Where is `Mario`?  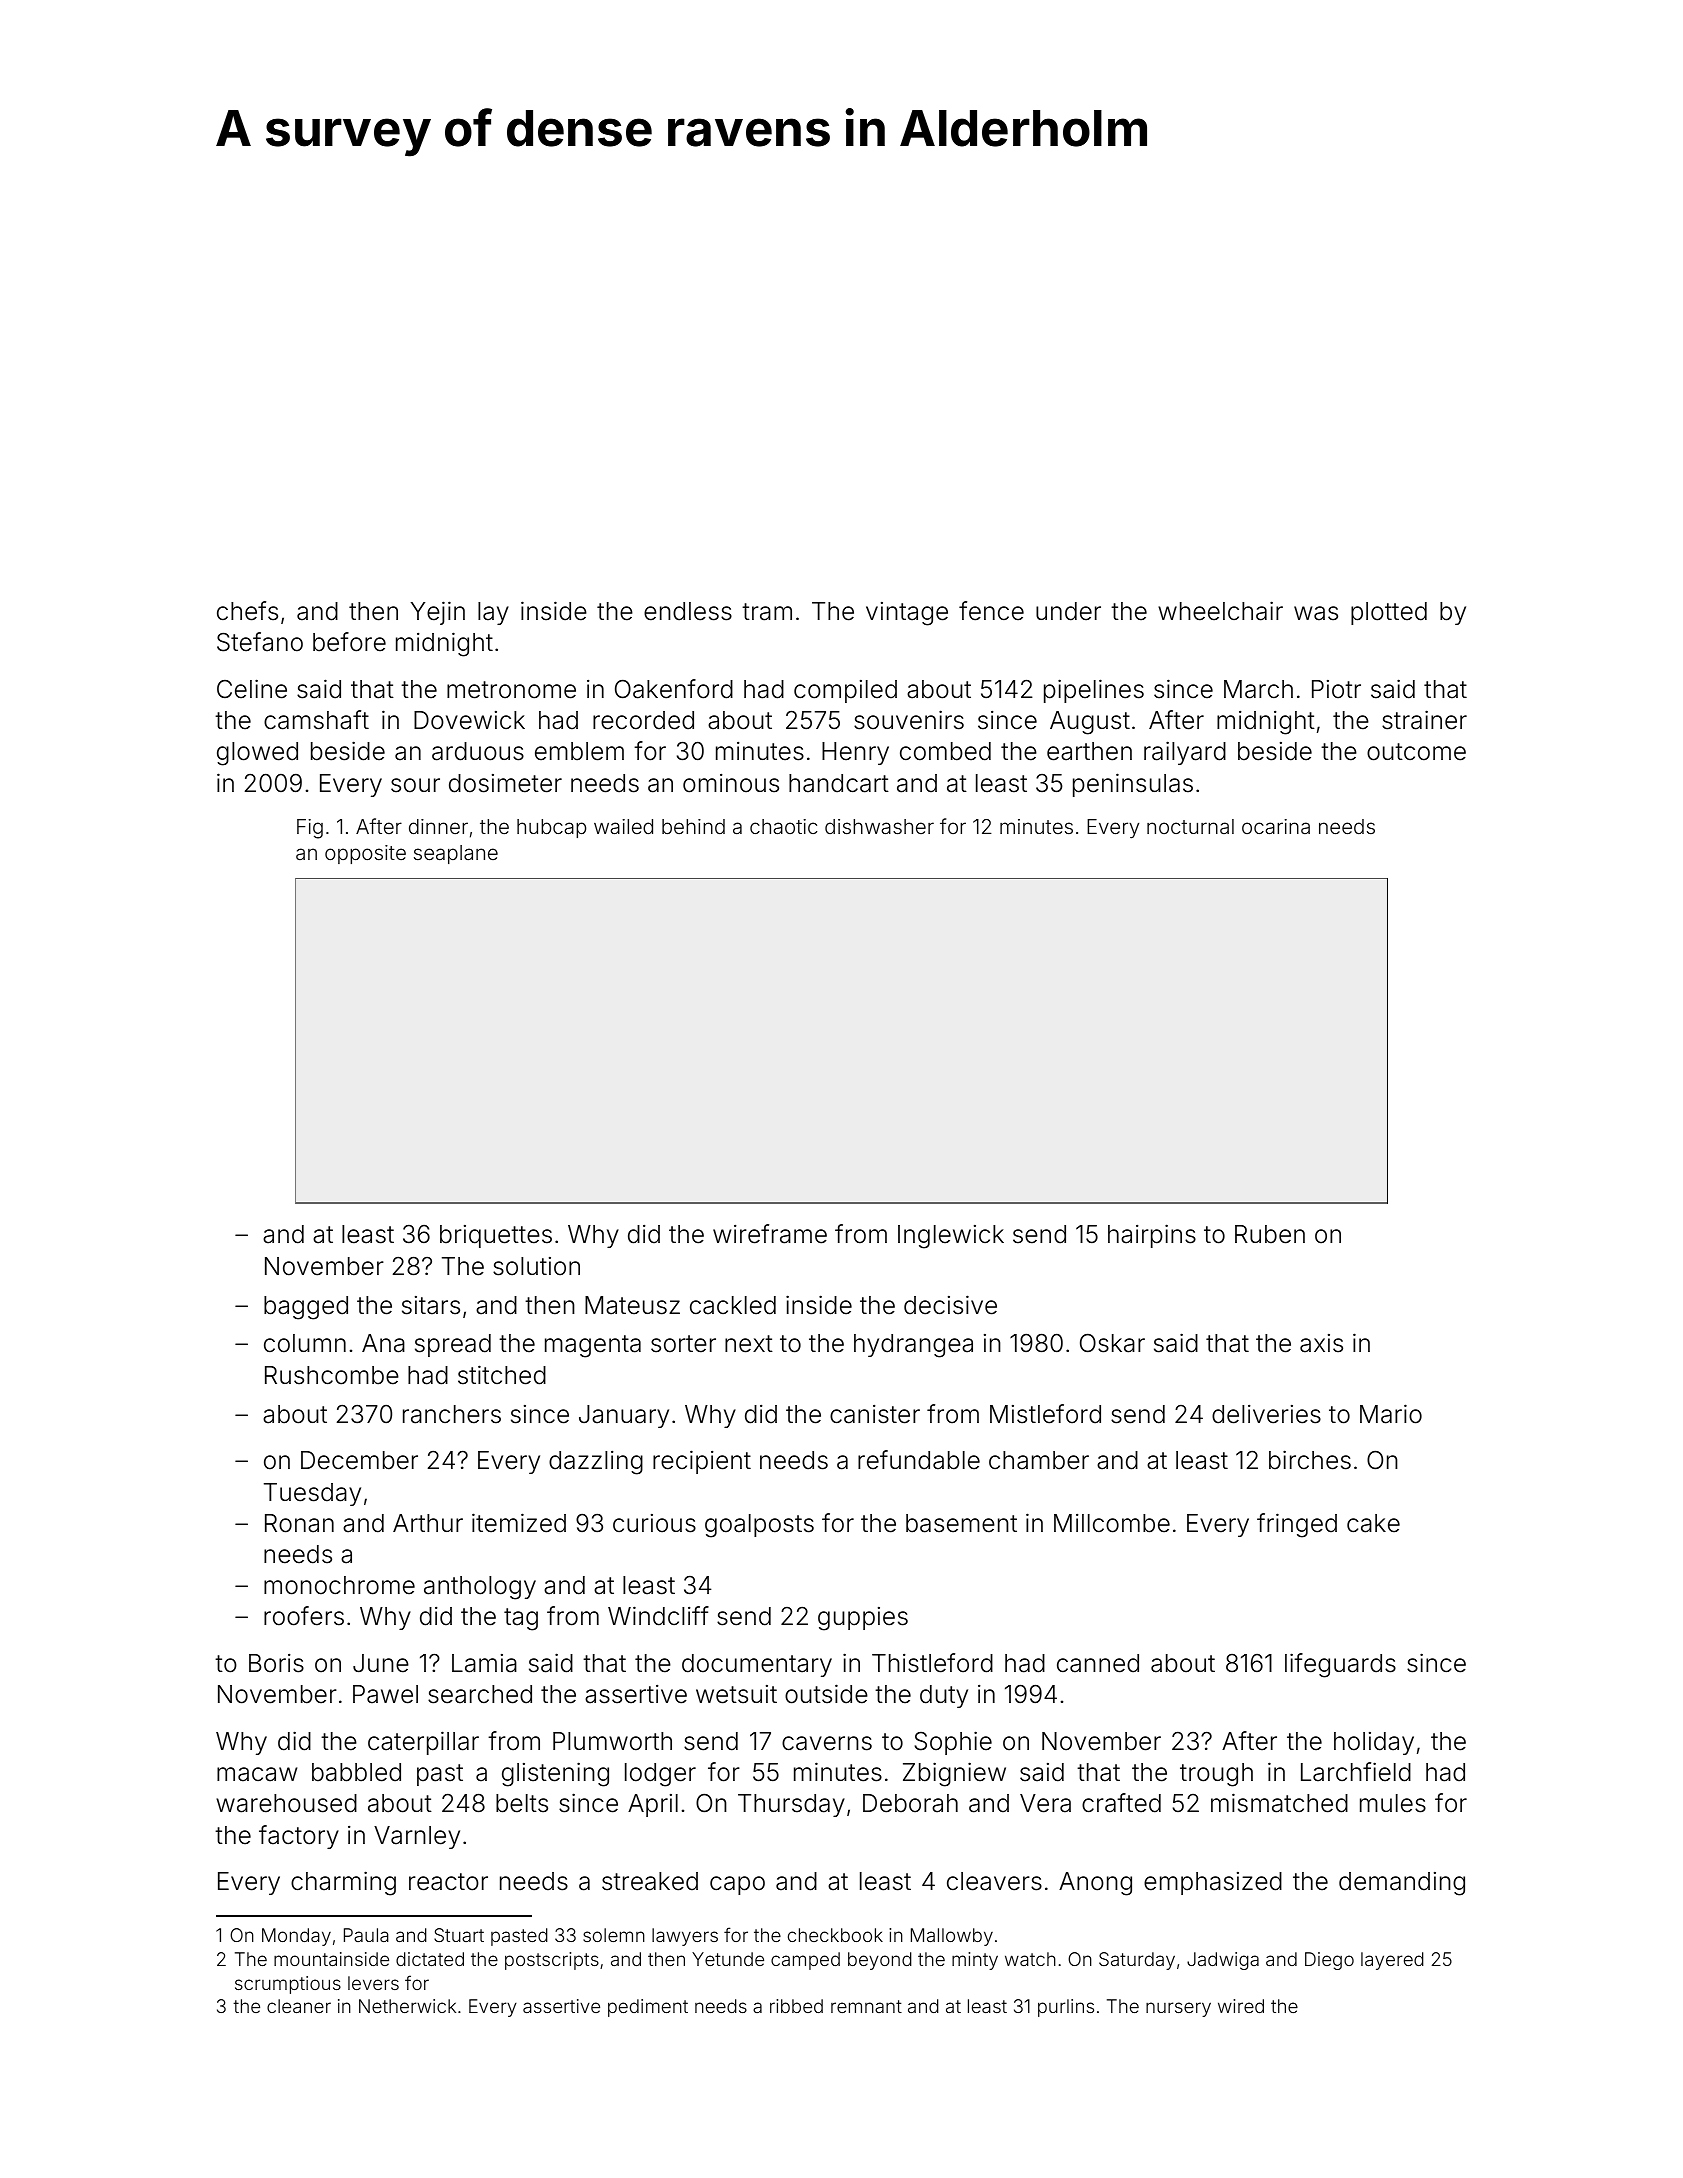
Mario is located at coordinates (1391, 1414).
